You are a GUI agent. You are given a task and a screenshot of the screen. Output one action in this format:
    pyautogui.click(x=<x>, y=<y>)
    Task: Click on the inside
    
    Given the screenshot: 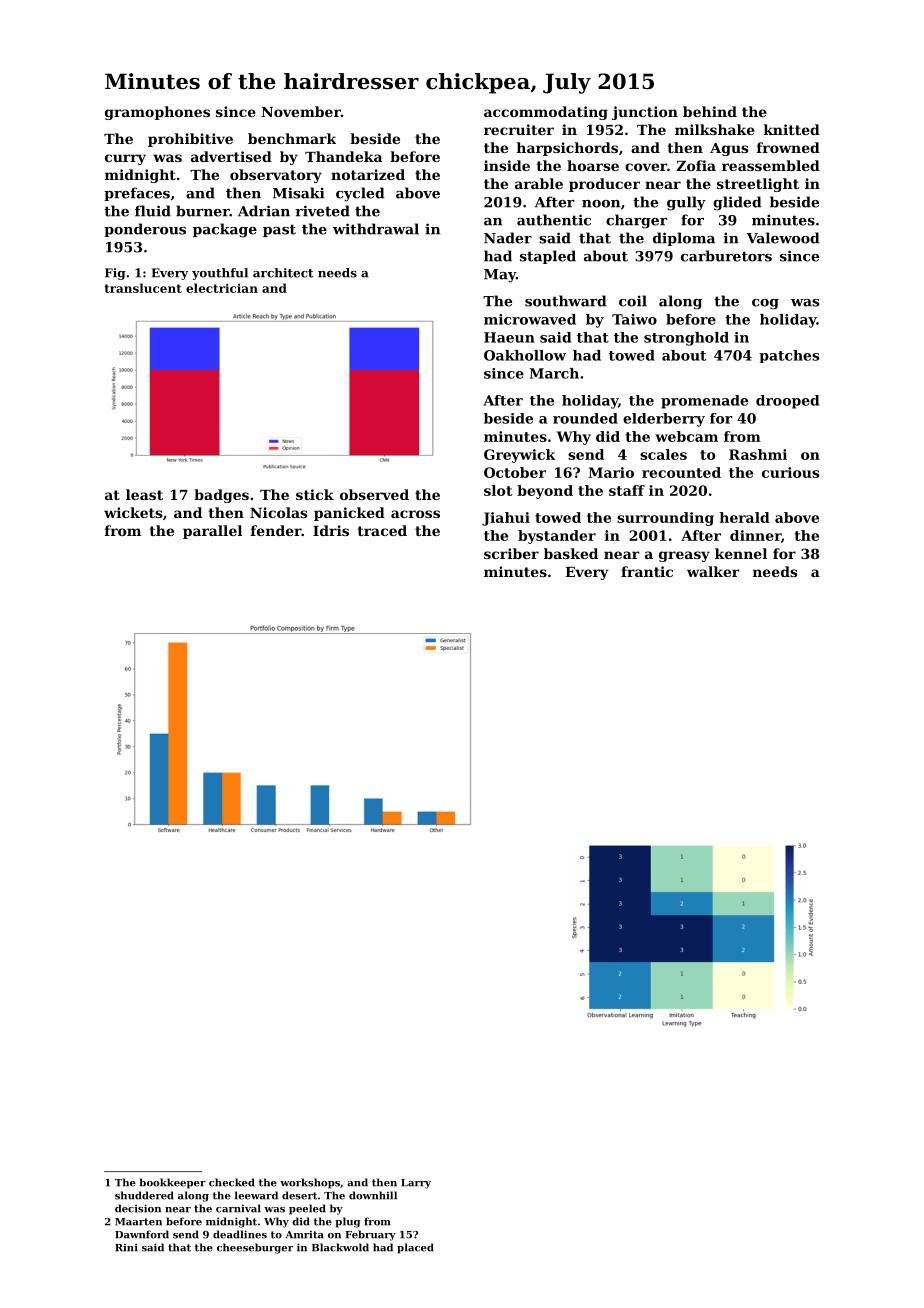 What is the action you would take?
    pyautogui.click(x=507, y=165)
